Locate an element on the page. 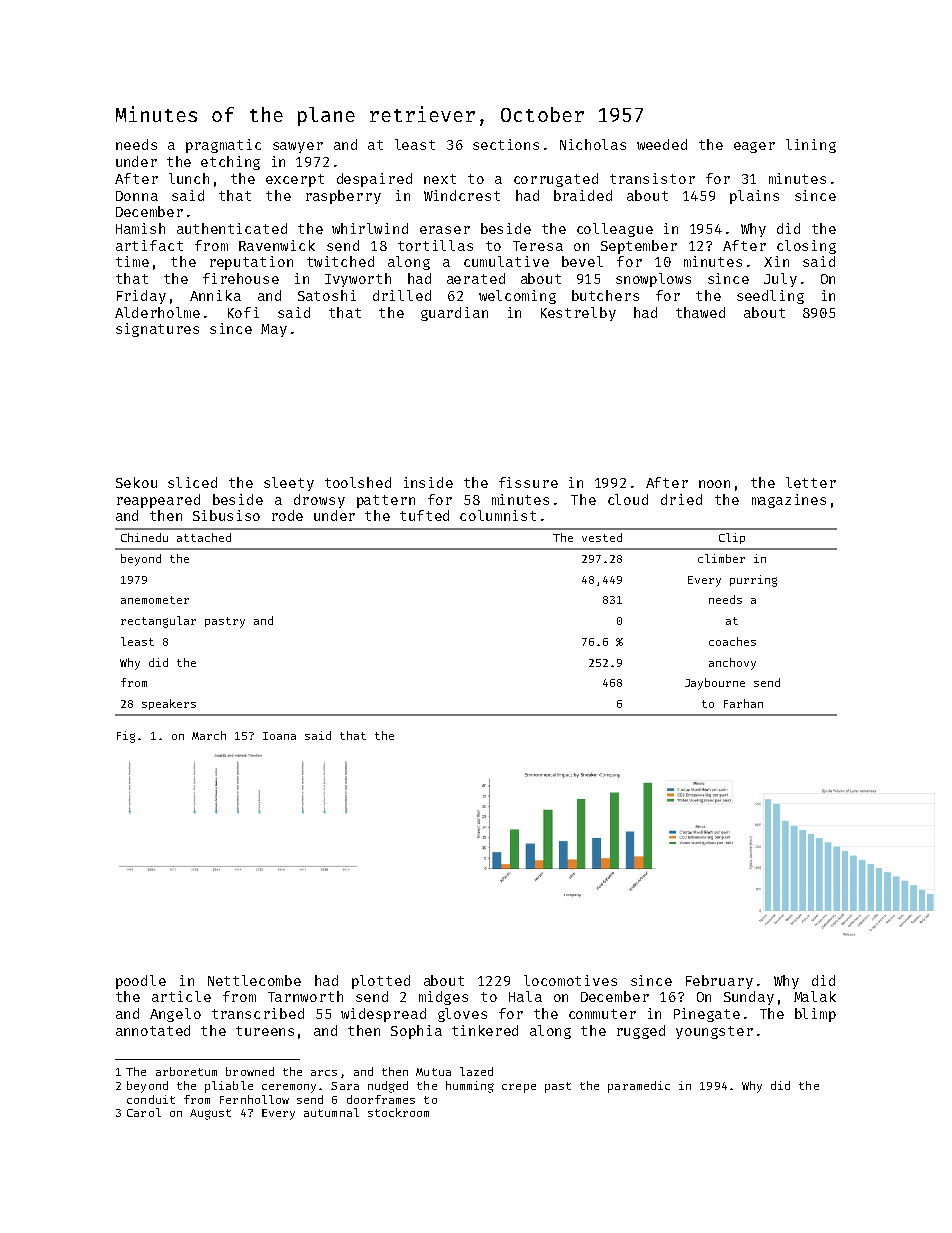 This page has width=952, height=1233. Nicholas is located at coordinates (593, 144).
